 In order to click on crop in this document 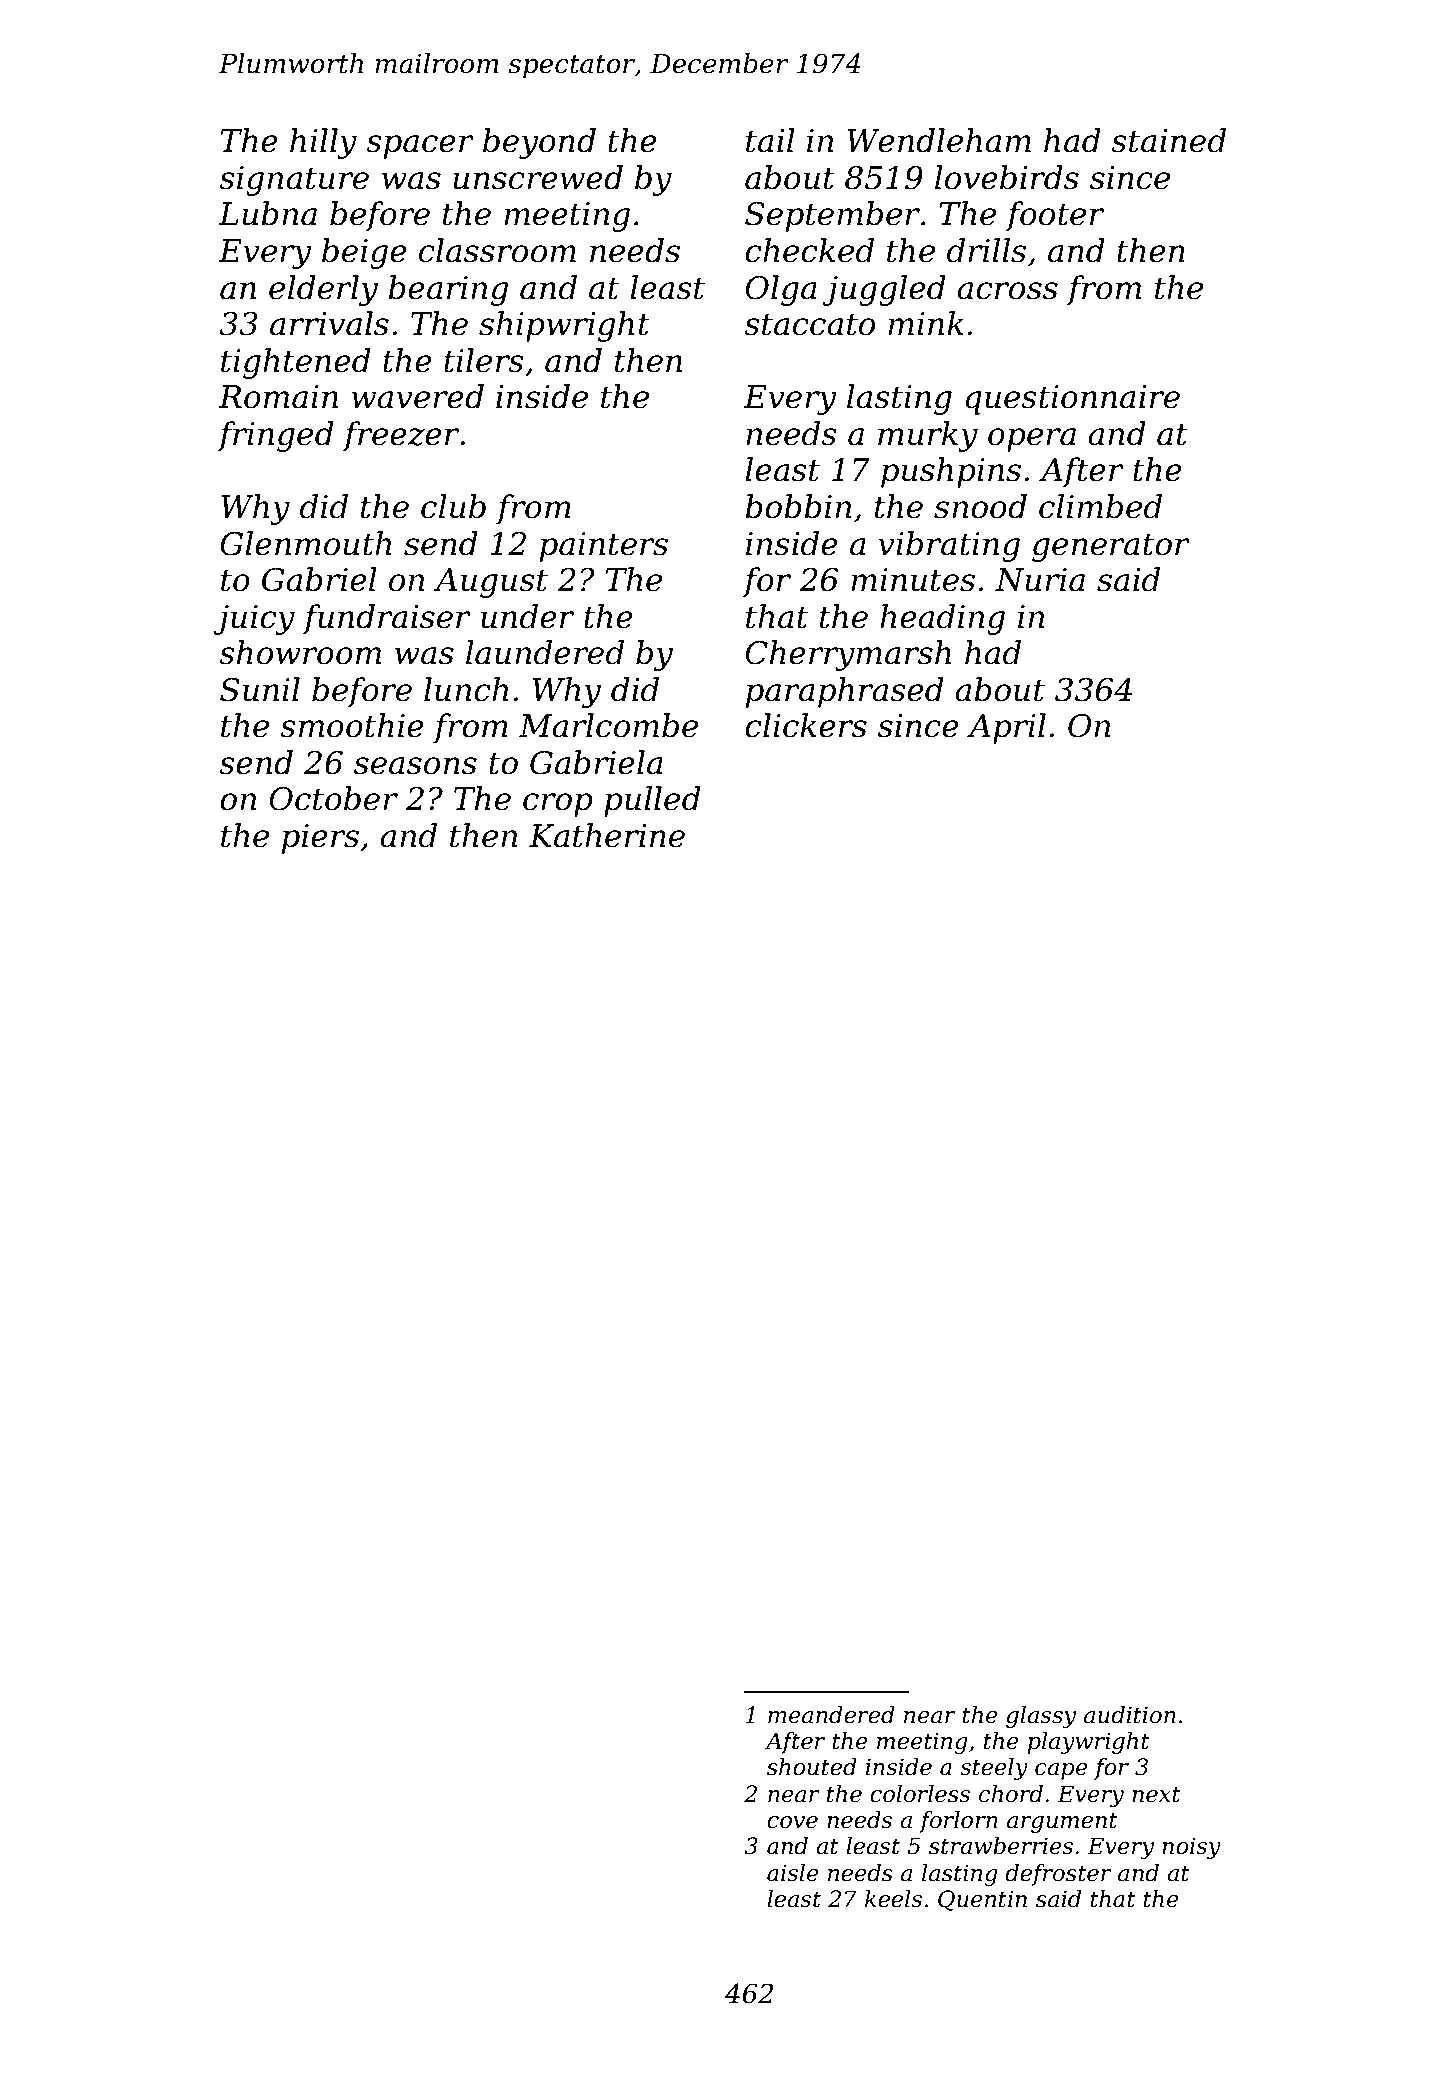, I will do `click(558, 805)`.
